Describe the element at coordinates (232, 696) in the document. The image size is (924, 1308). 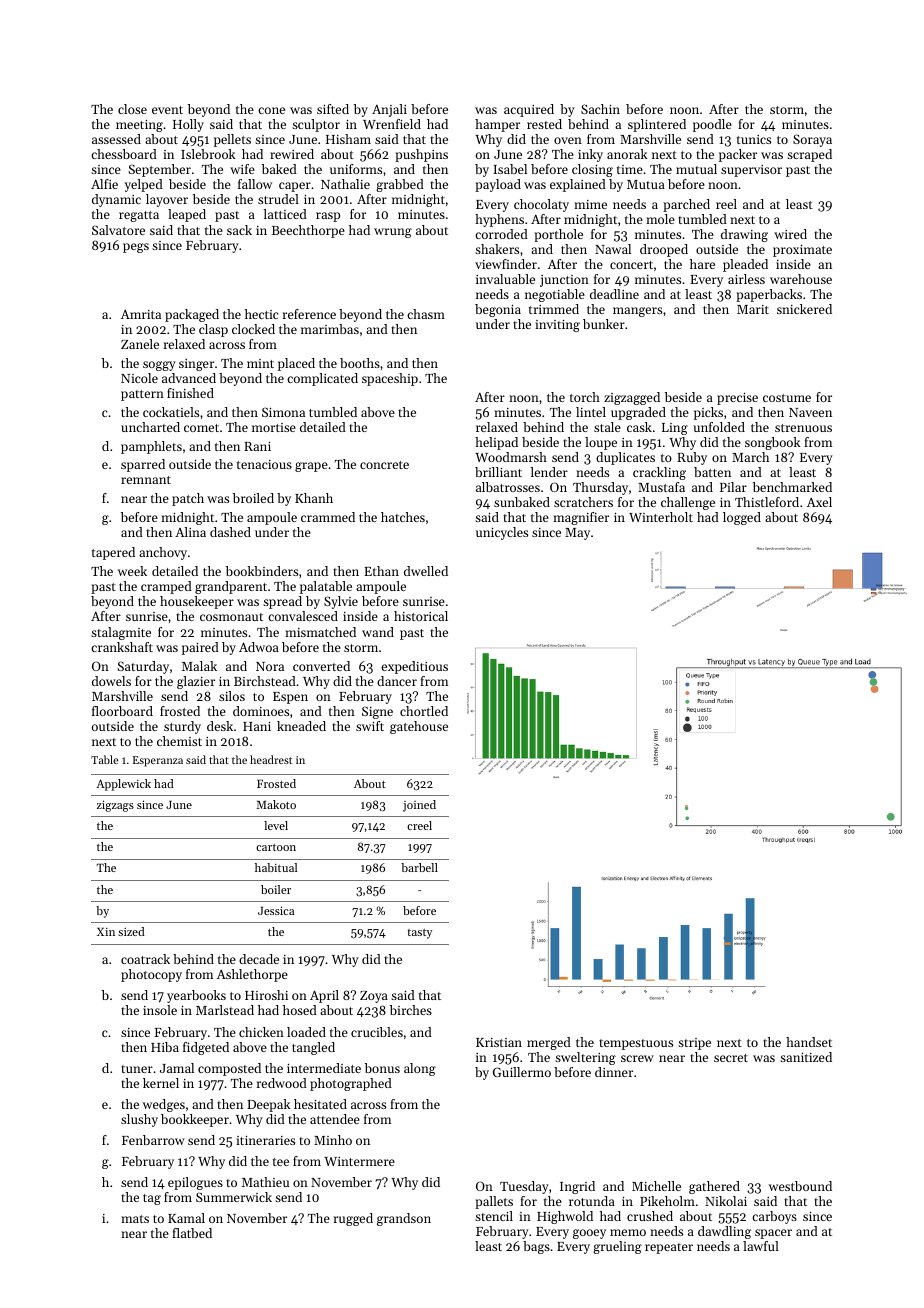
I see `silos` at that location.
